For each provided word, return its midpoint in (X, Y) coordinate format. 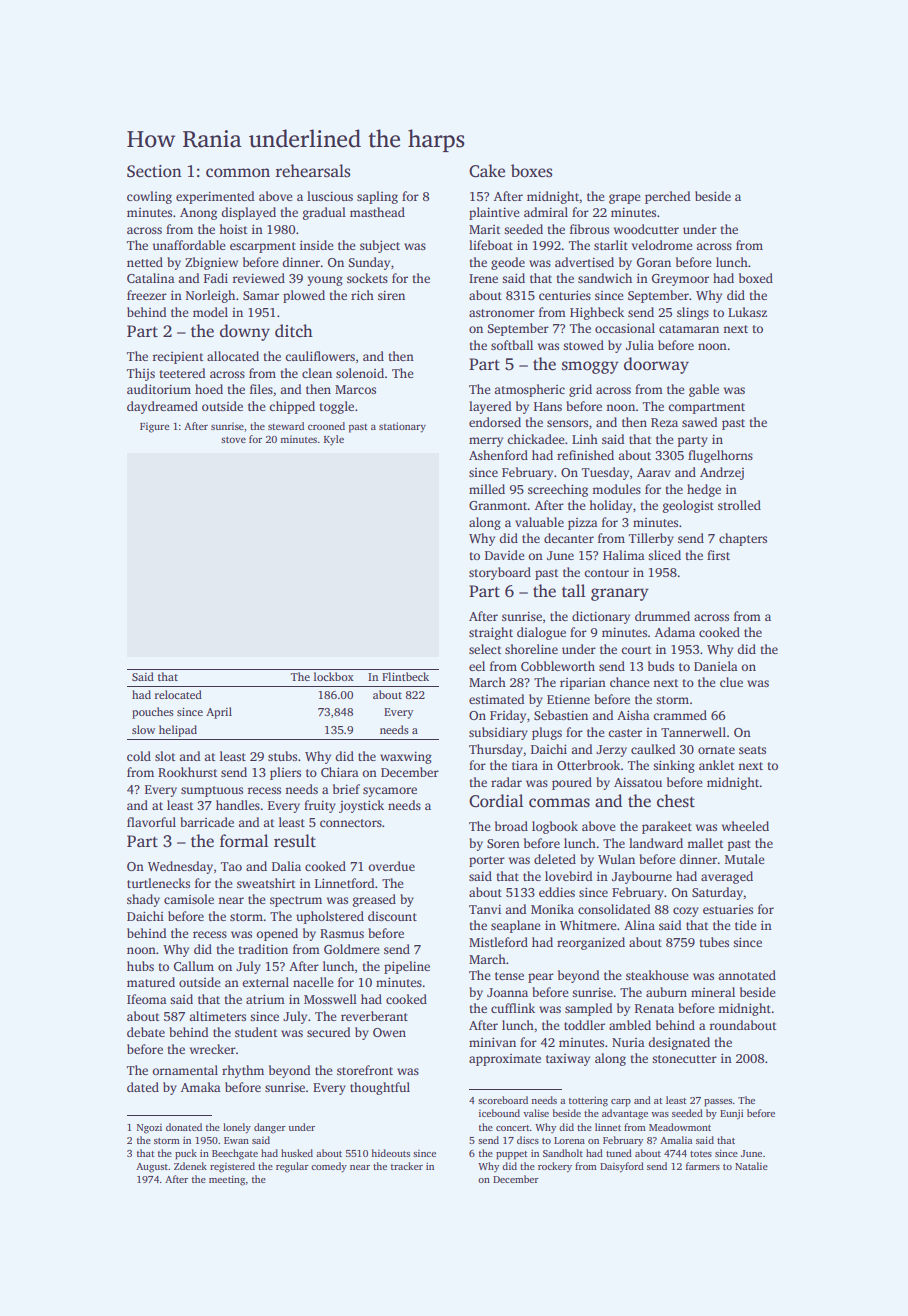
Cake (487, 171)
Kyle (334, 440)
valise (536, 1113)
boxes (531, 171)
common (238, 173)
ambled (630, 1025)
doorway (656, 365)
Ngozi (149, 1129)
